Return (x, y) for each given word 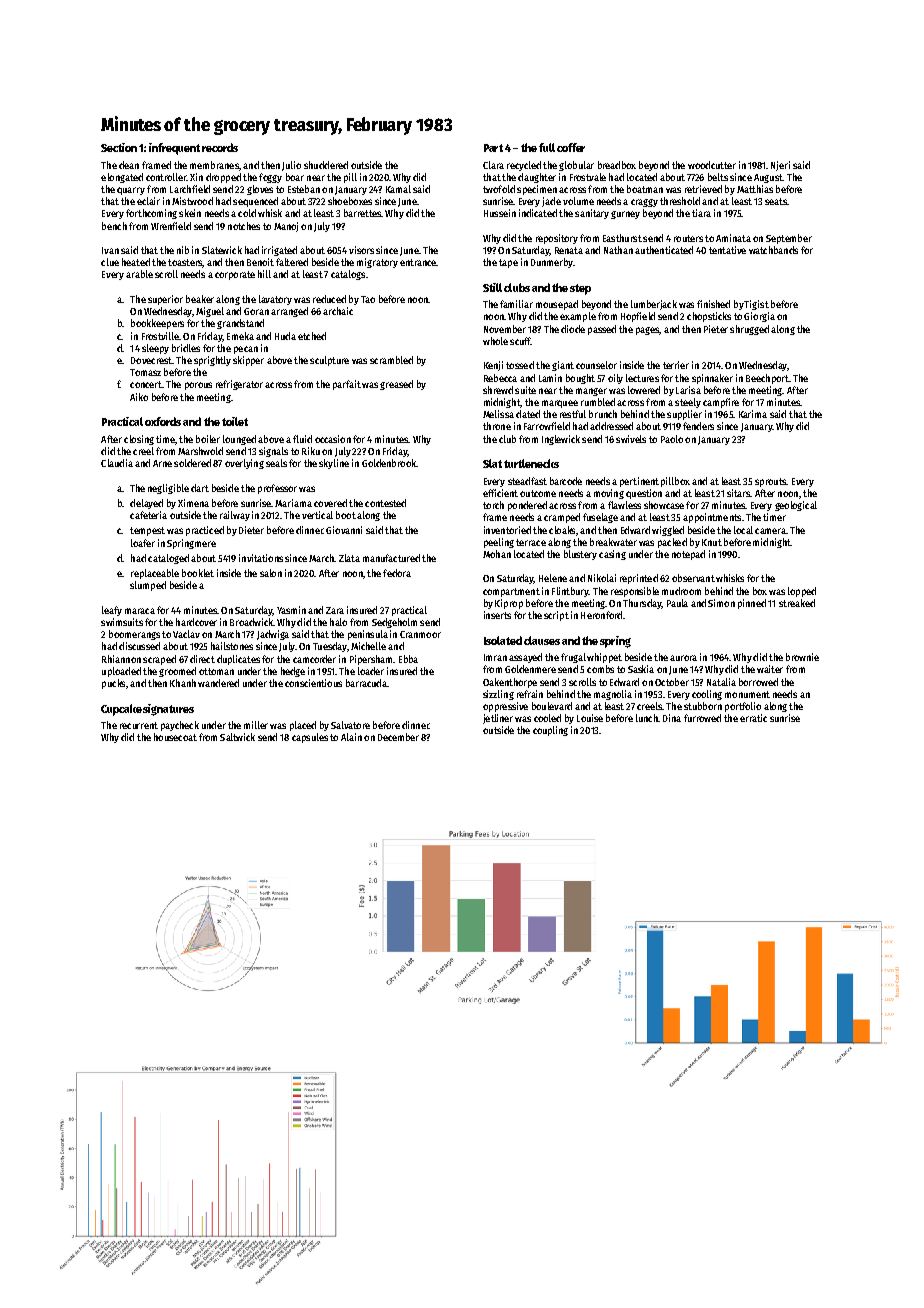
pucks (113, 684)
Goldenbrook (389, 463)
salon (271, 573)
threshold (680, 201)
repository (557, 239)
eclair (148, 201)
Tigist (756, 305)
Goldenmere (530, 669)
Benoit (260, 262)
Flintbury (570, 592)
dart (200, 488)
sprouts (771, 482)
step (580, 289)
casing (612, 555)
